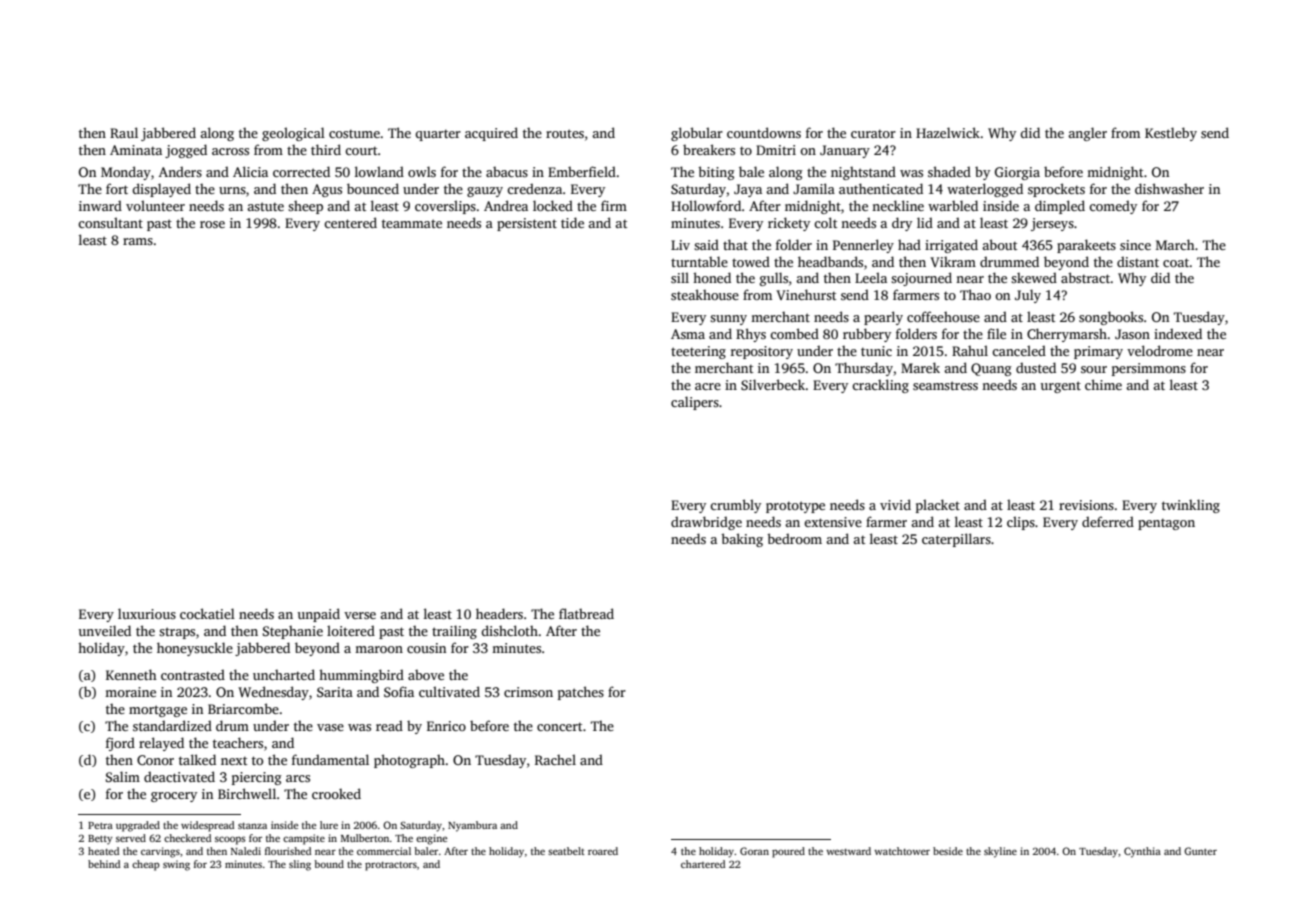  Describe the element at coordinates (991, 369) in the page. I see `Quang` at that location.
